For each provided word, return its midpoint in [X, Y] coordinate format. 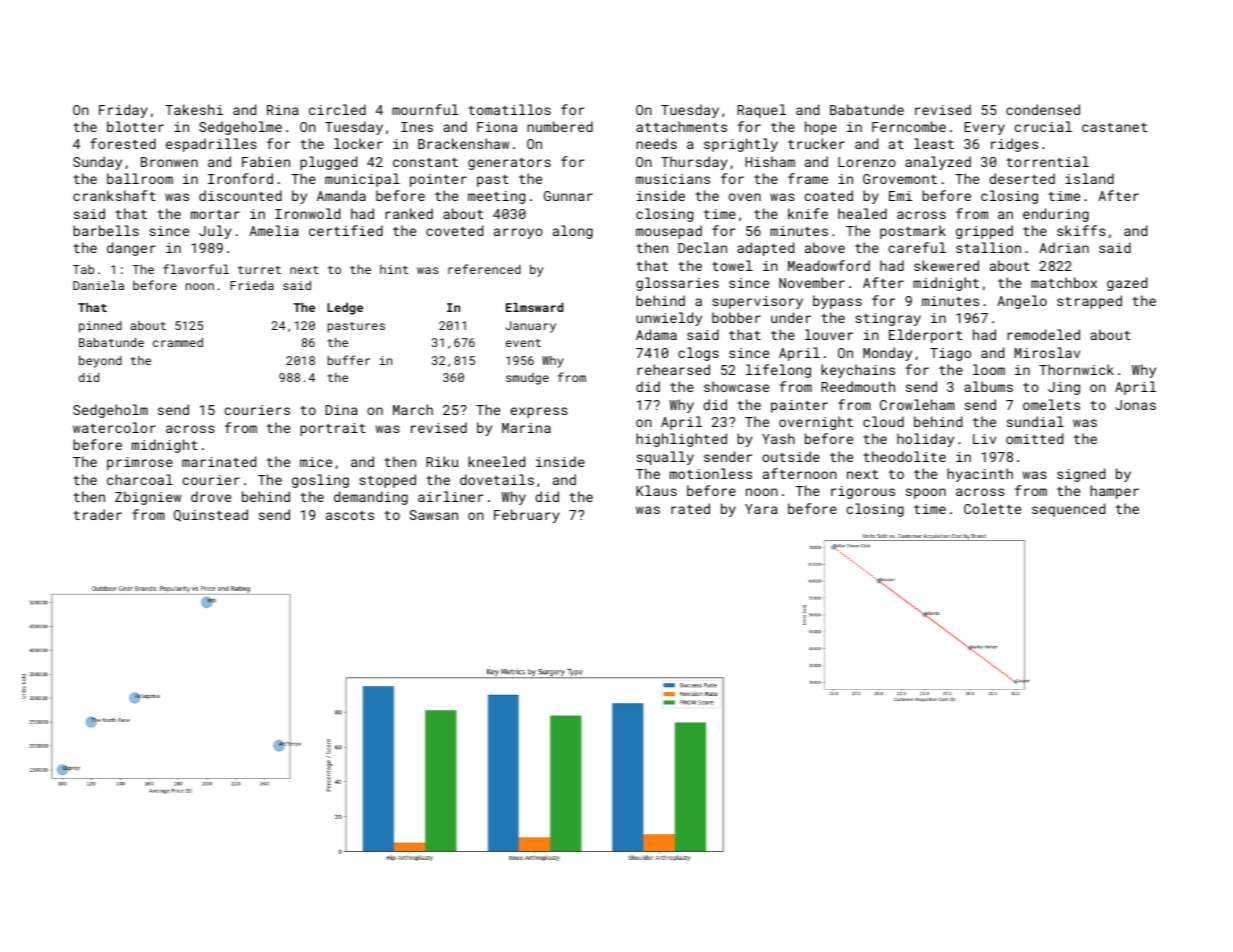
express [539, 412]
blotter [135, 126]
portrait [333, 429]
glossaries [677, 284]
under [791, 317]
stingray [888, 319]
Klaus [656, 490]
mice [316, 462]
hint [394, 269]
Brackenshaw [463, 143]
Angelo [1022, 302]
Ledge [345, 309]
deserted [1022, 178]
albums [988, 386]
